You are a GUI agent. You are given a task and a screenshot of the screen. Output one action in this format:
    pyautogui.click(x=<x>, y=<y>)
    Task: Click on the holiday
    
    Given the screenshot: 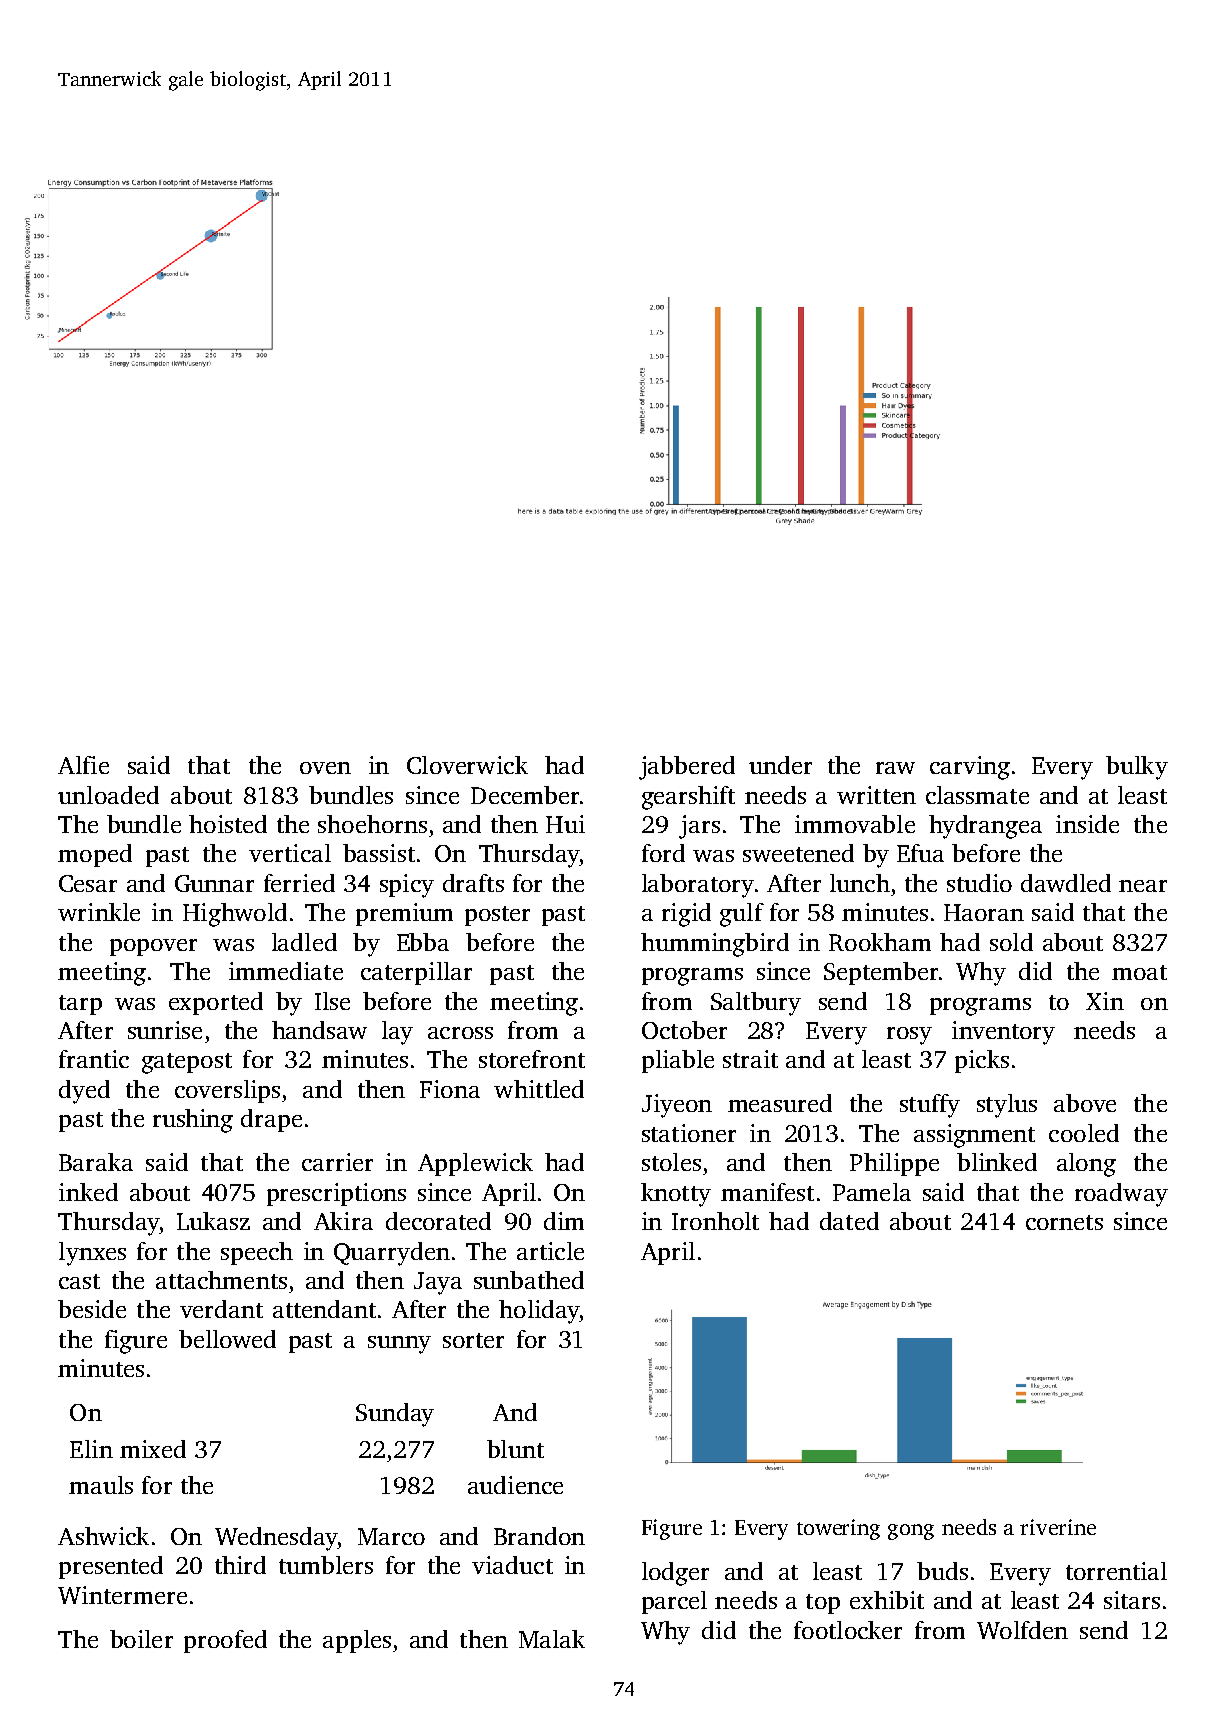 What is the action you would take?
    pyautogui.click(x=539, y=1312)
